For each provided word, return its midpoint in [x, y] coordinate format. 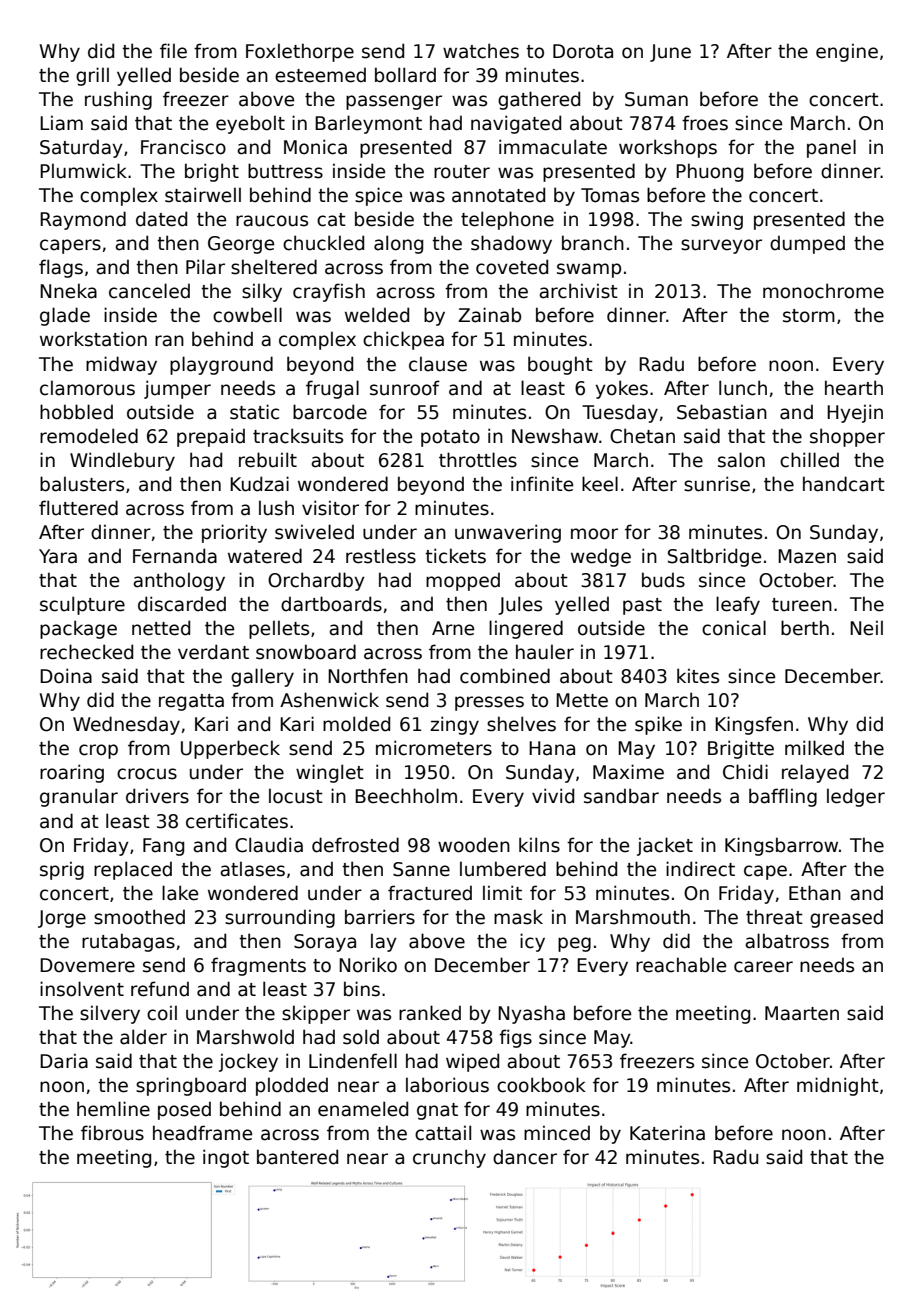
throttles [478, 460]
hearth [854, 388]
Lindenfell [353, 1061]
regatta [191, 702]
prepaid [211, 437]
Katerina [667, 1133]
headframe [202, 1133]
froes [705, 123]
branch [593, 243]
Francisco [183, 147]
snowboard [306, 652]
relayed [815, 773]
